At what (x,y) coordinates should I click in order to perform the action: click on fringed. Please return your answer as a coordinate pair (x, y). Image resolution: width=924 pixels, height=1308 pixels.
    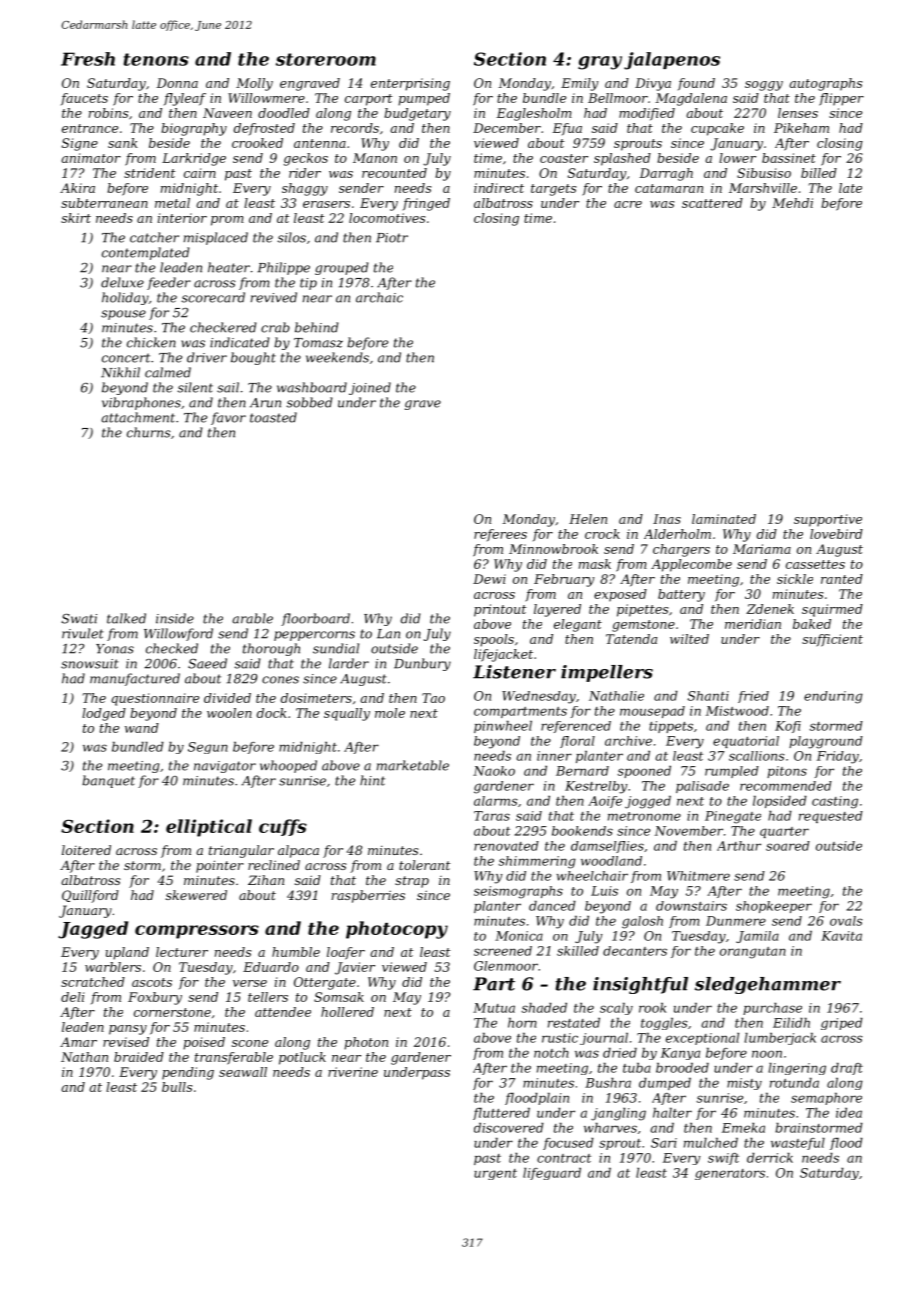
    Looking at the image, I should click on (426, 204).
